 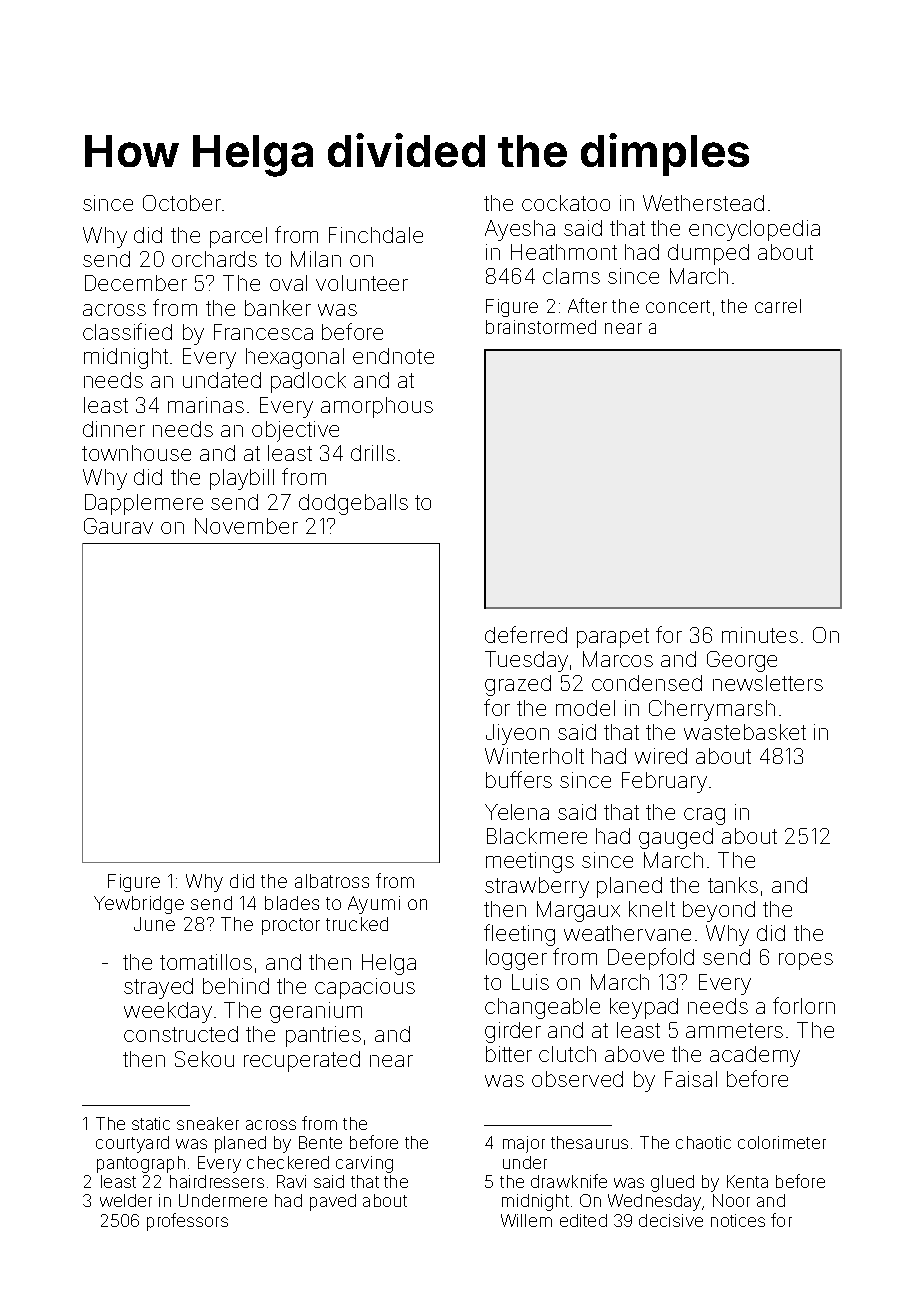 What do you see at coordinates (704, 816) in the page?
I see `crag` at bounding box center [704, 816].
